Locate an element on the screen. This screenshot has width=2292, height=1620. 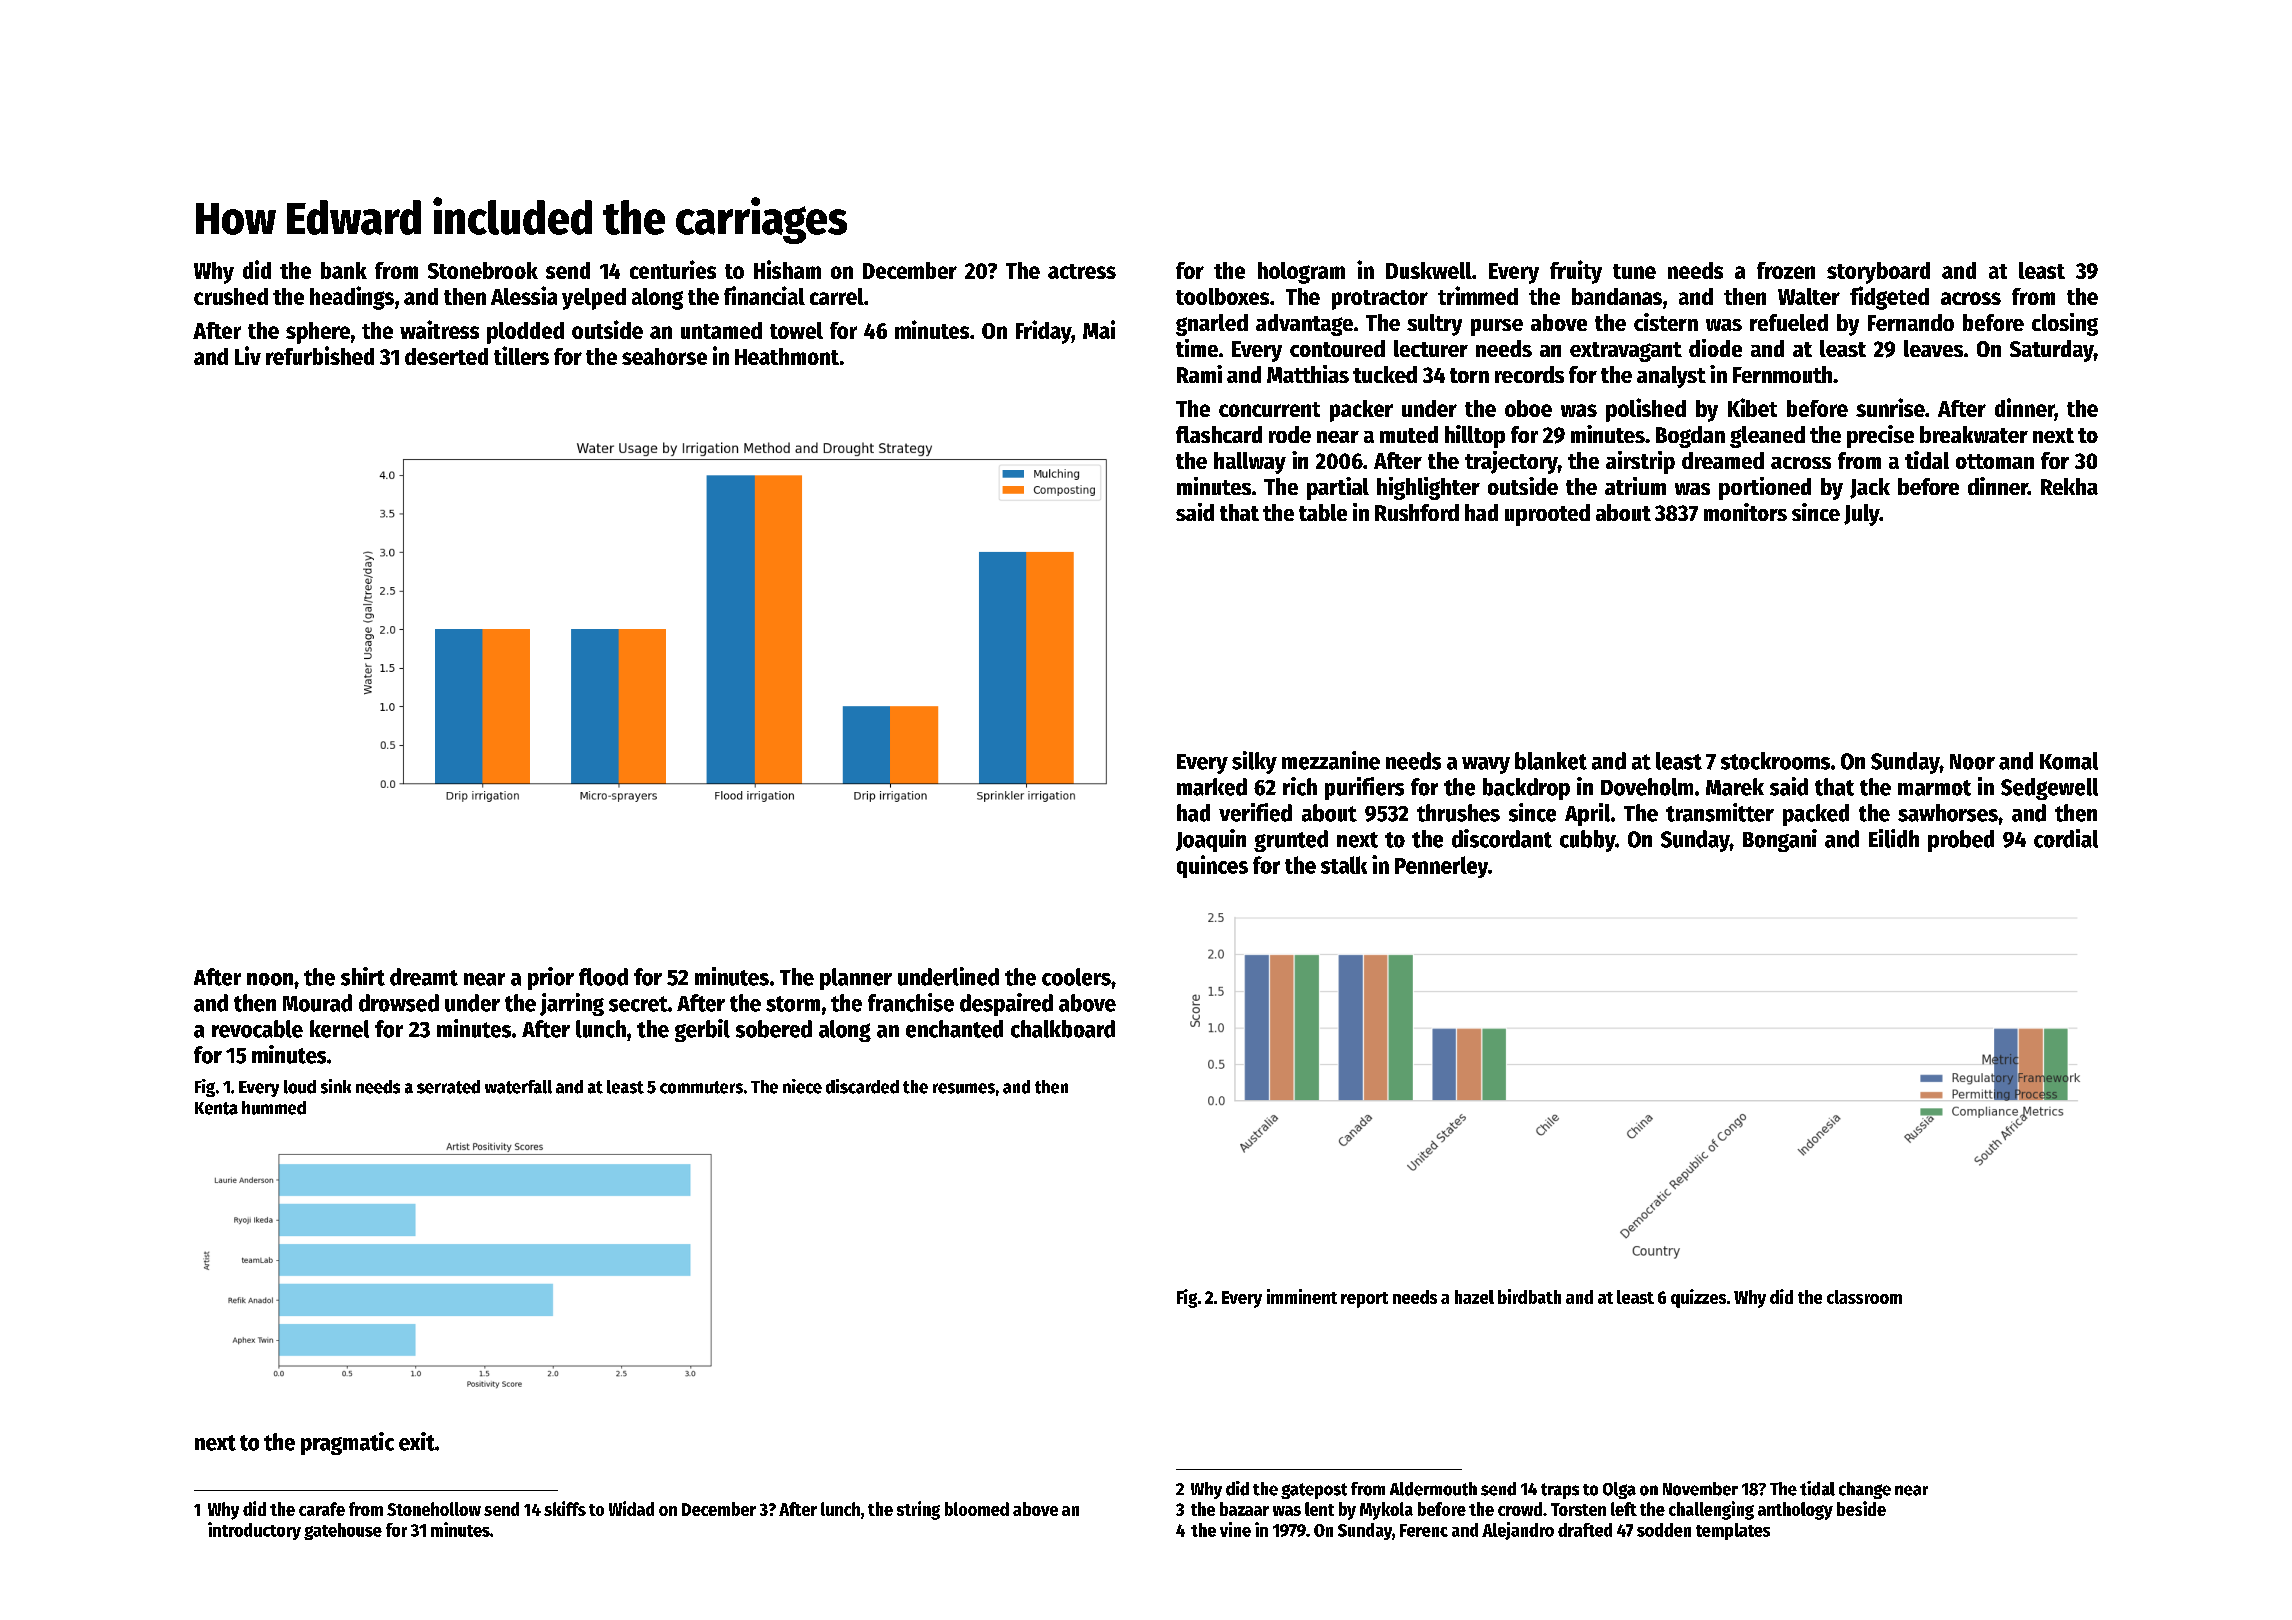
Komal is located at coordinates (2069, 761).
